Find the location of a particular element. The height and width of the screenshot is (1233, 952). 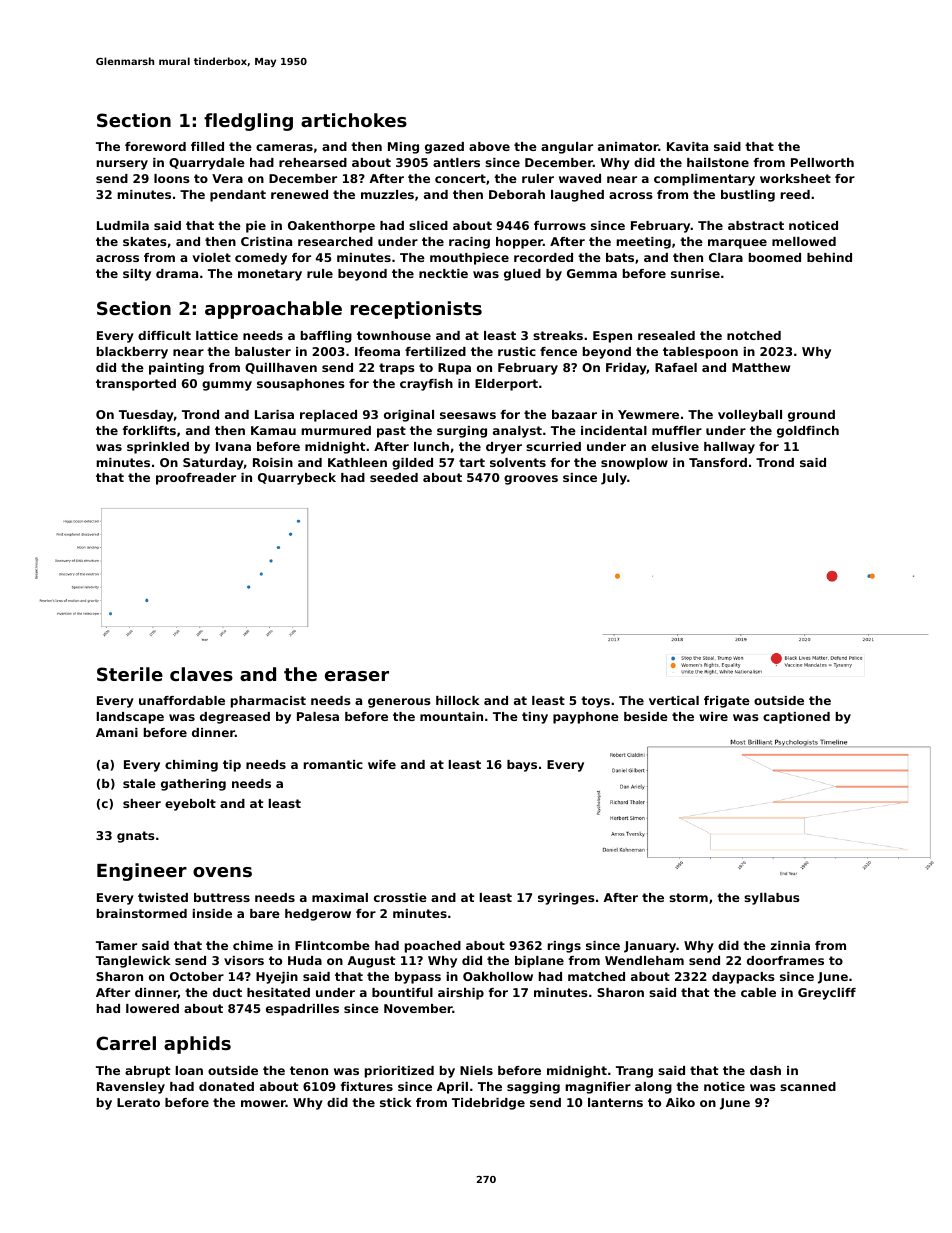

tenon is located at coordinates (309, 1070).
